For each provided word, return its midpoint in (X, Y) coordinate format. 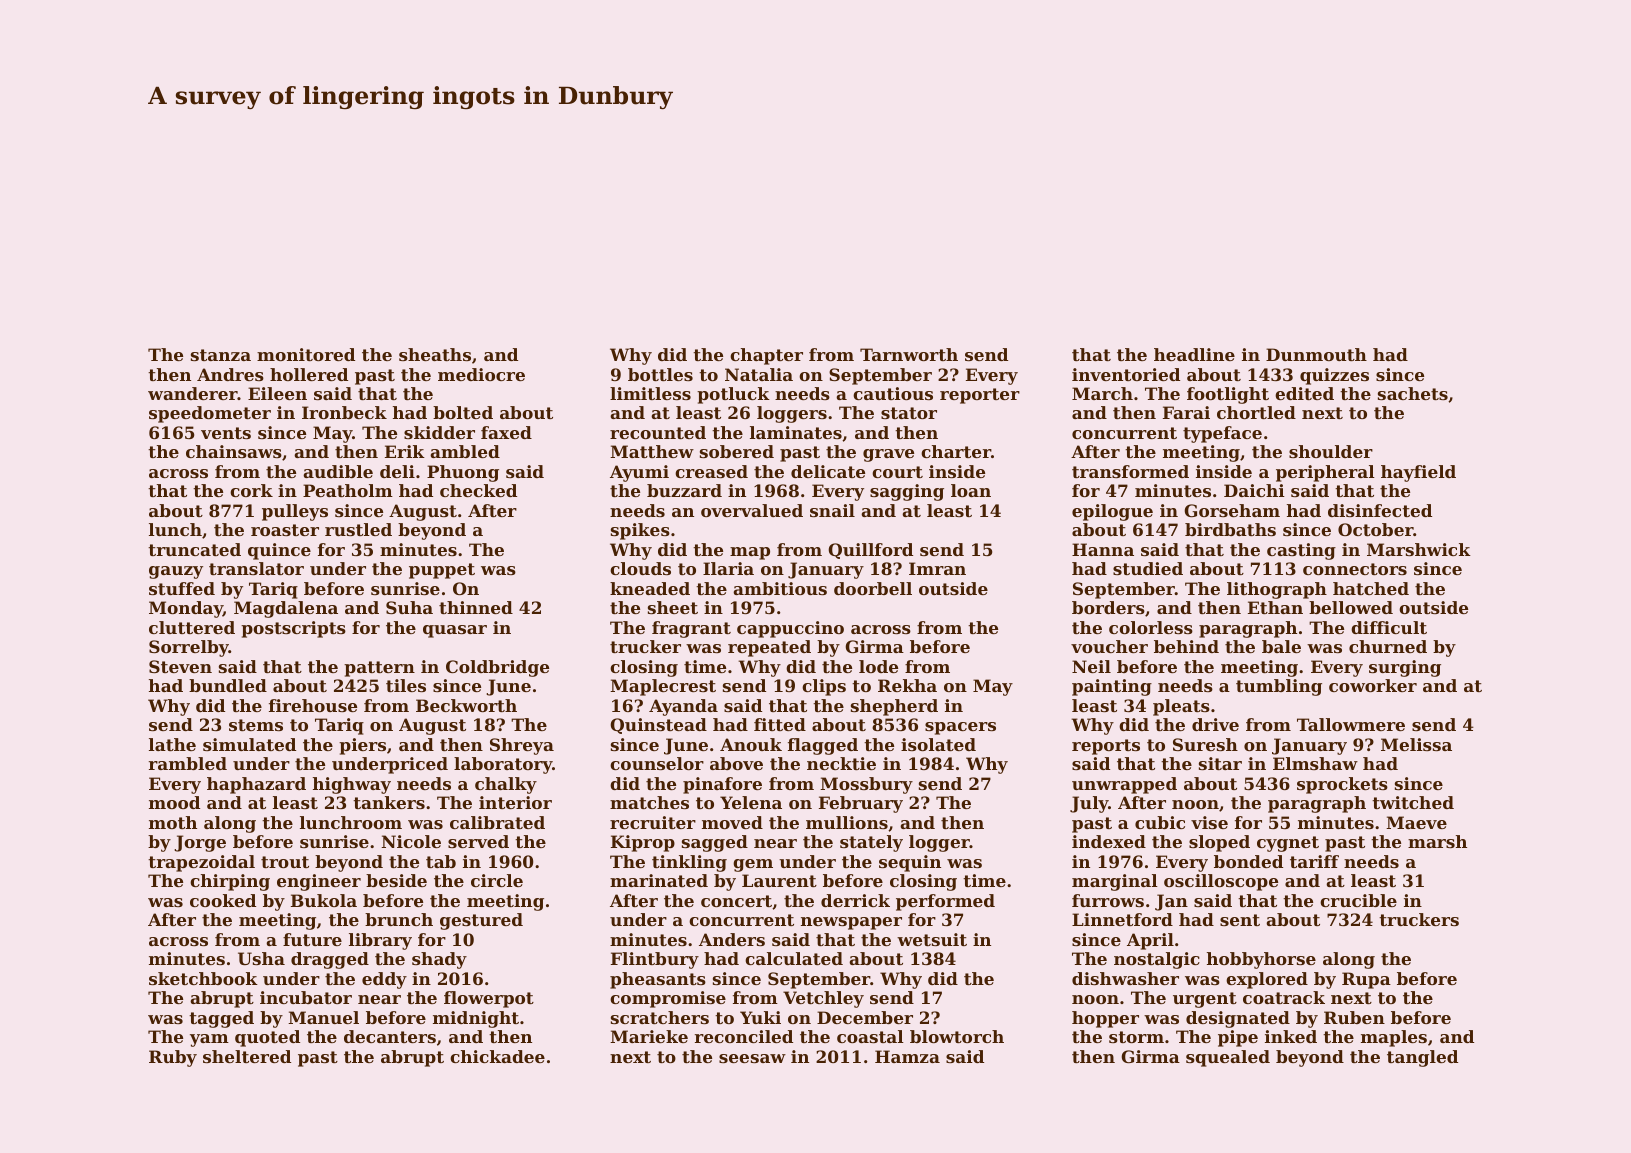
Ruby (173, 1058)
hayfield (1418, 473)
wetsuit (932, 939)
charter (956, 451)
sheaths (435, 354)
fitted (780, 724)
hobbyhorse (1261, 960)
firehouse (313, 705)
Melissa (1416, 744)
